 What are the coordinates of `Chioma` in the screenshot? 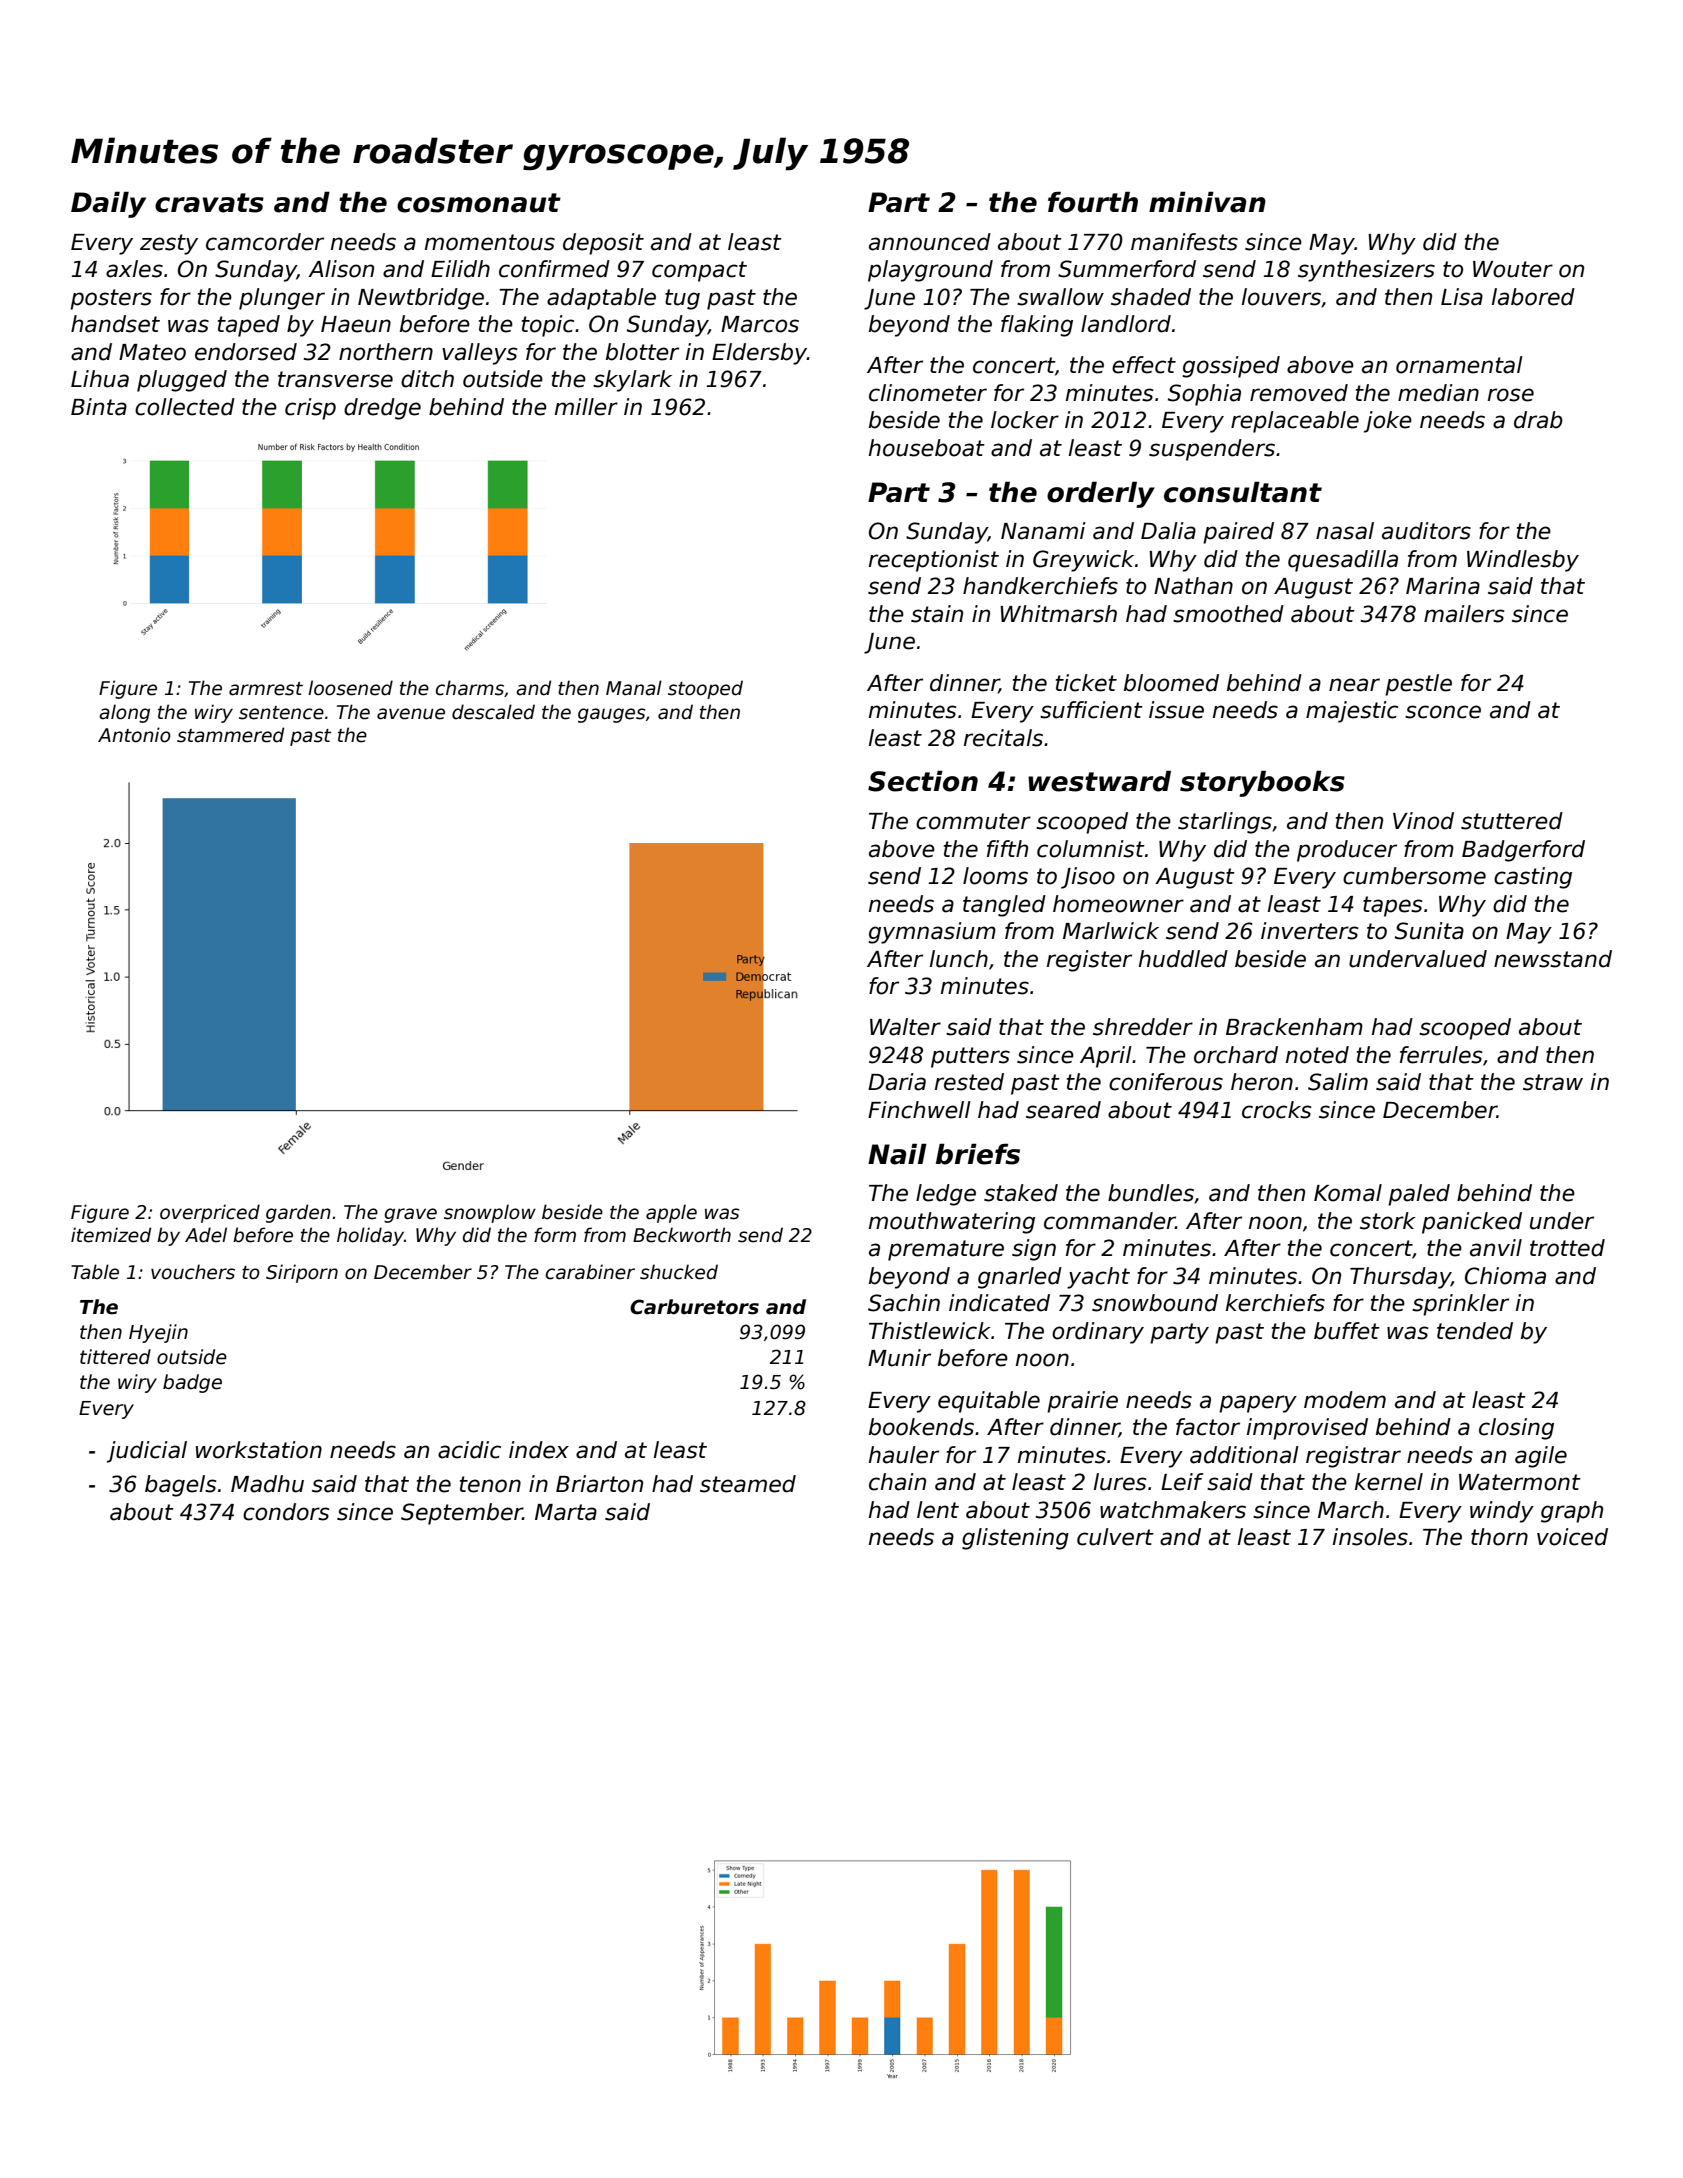 It's located at (1505, 1276).
